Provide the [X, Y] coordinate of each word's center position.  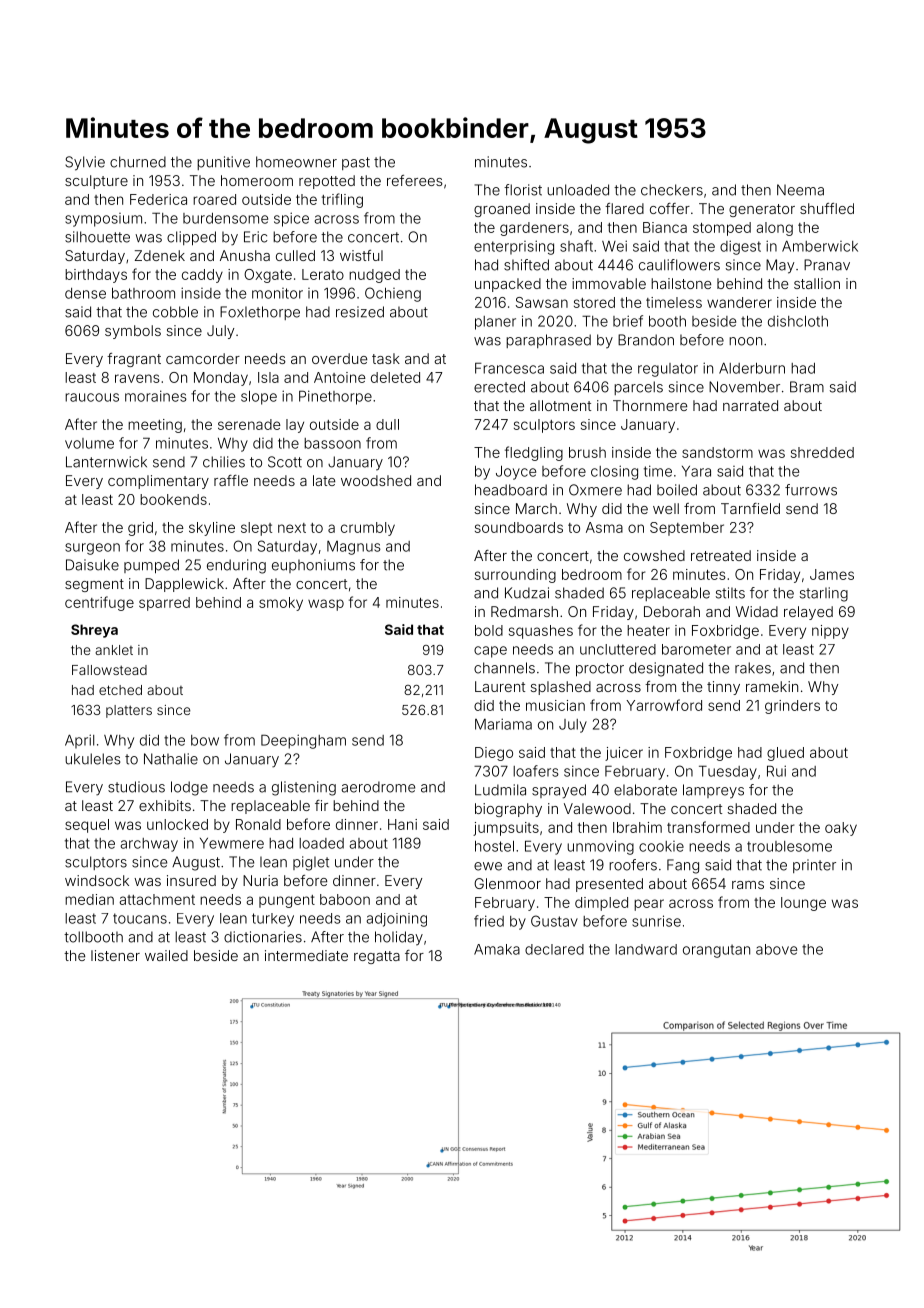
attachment [157, 899]
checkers [672, 190]
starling [824, 594]
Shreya [94, 631]
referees [415, 180]
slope [259, 398]
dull [387, 424]
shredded [822, 452]
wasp [326, 605]
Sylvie [85, 163]
